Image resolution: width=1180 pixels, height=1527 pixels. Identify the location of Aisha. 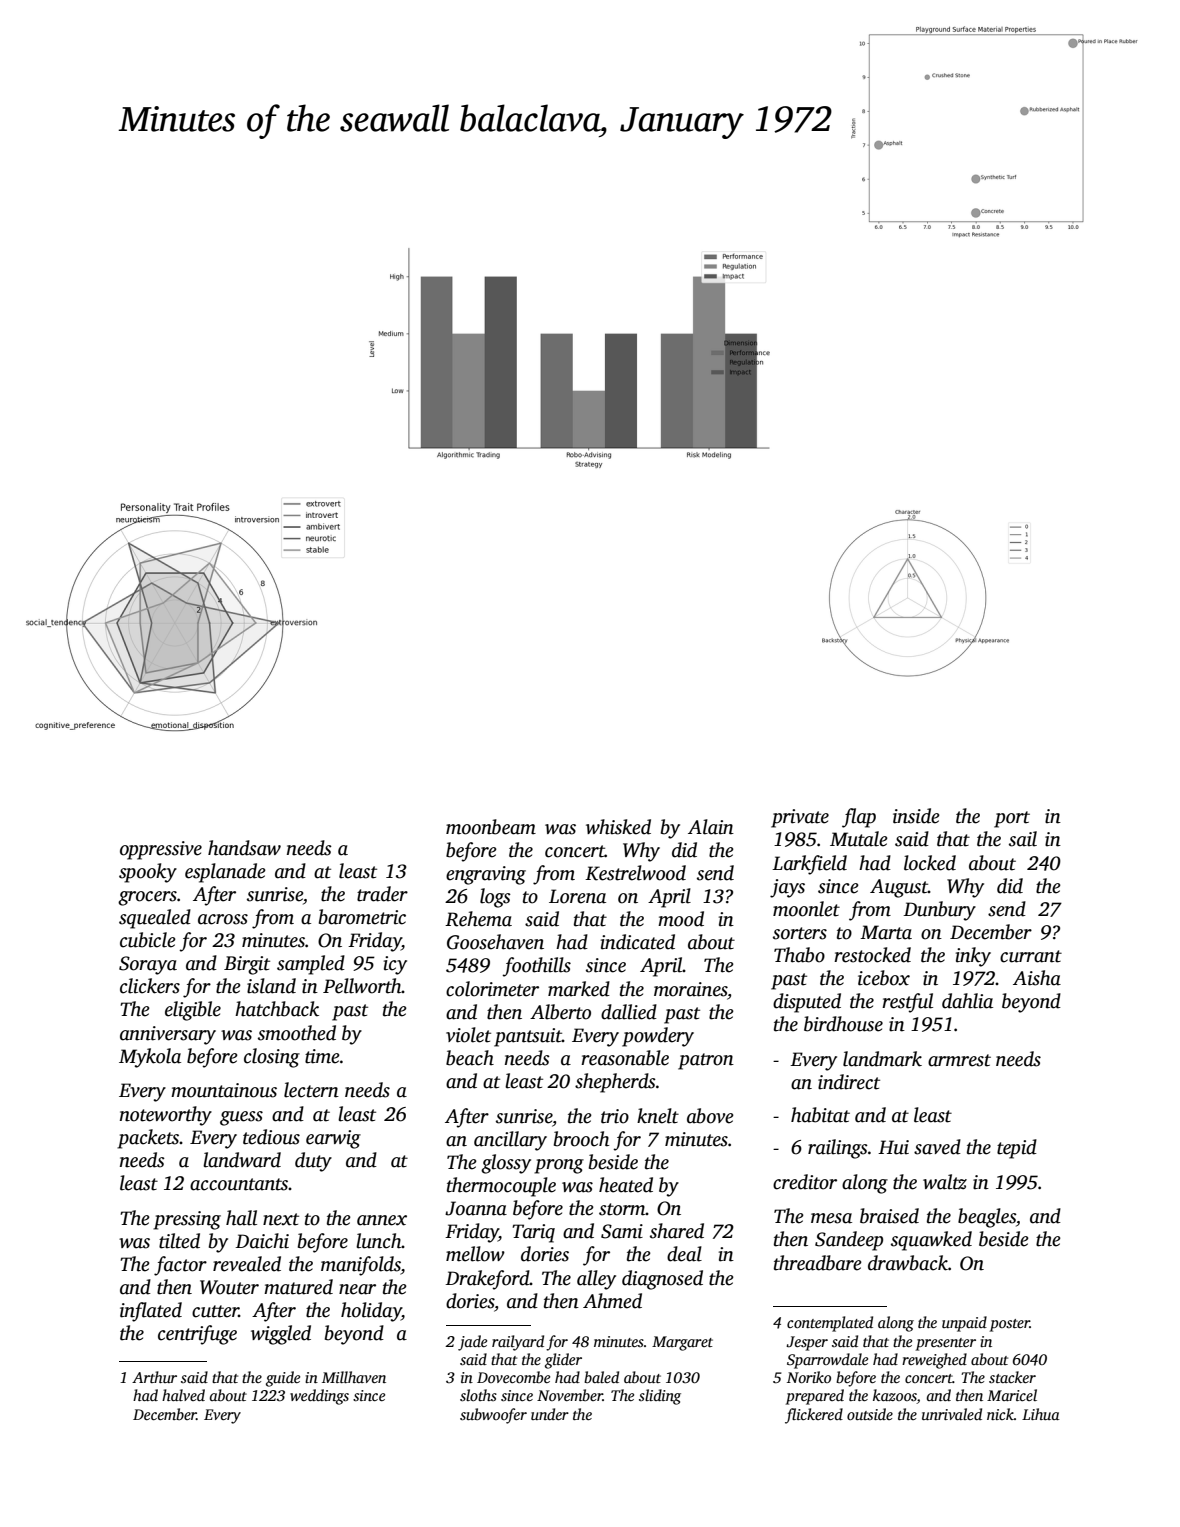
(1037, 978).
